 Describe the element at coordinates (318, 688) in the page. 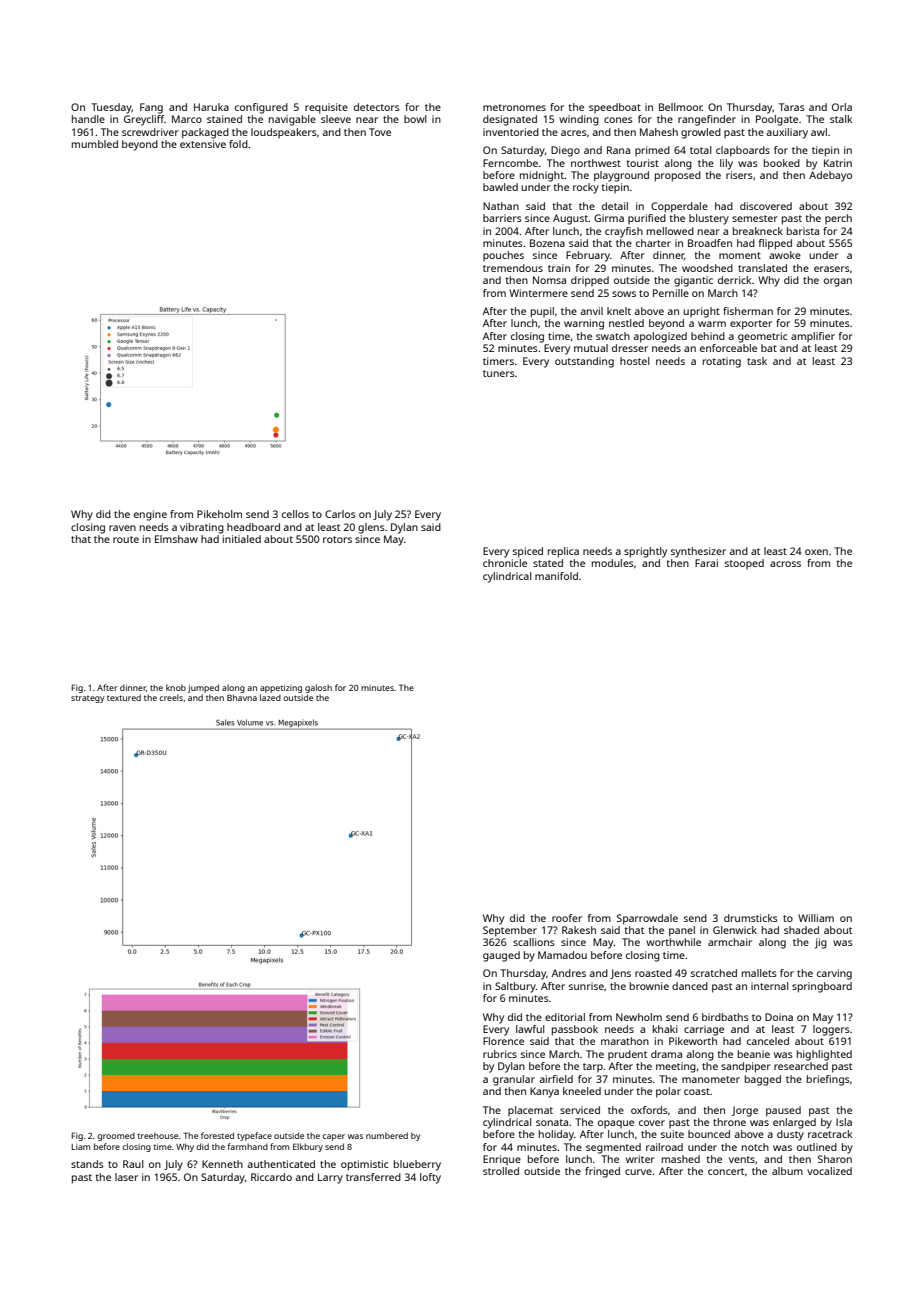

I see `galosh` at that location.
